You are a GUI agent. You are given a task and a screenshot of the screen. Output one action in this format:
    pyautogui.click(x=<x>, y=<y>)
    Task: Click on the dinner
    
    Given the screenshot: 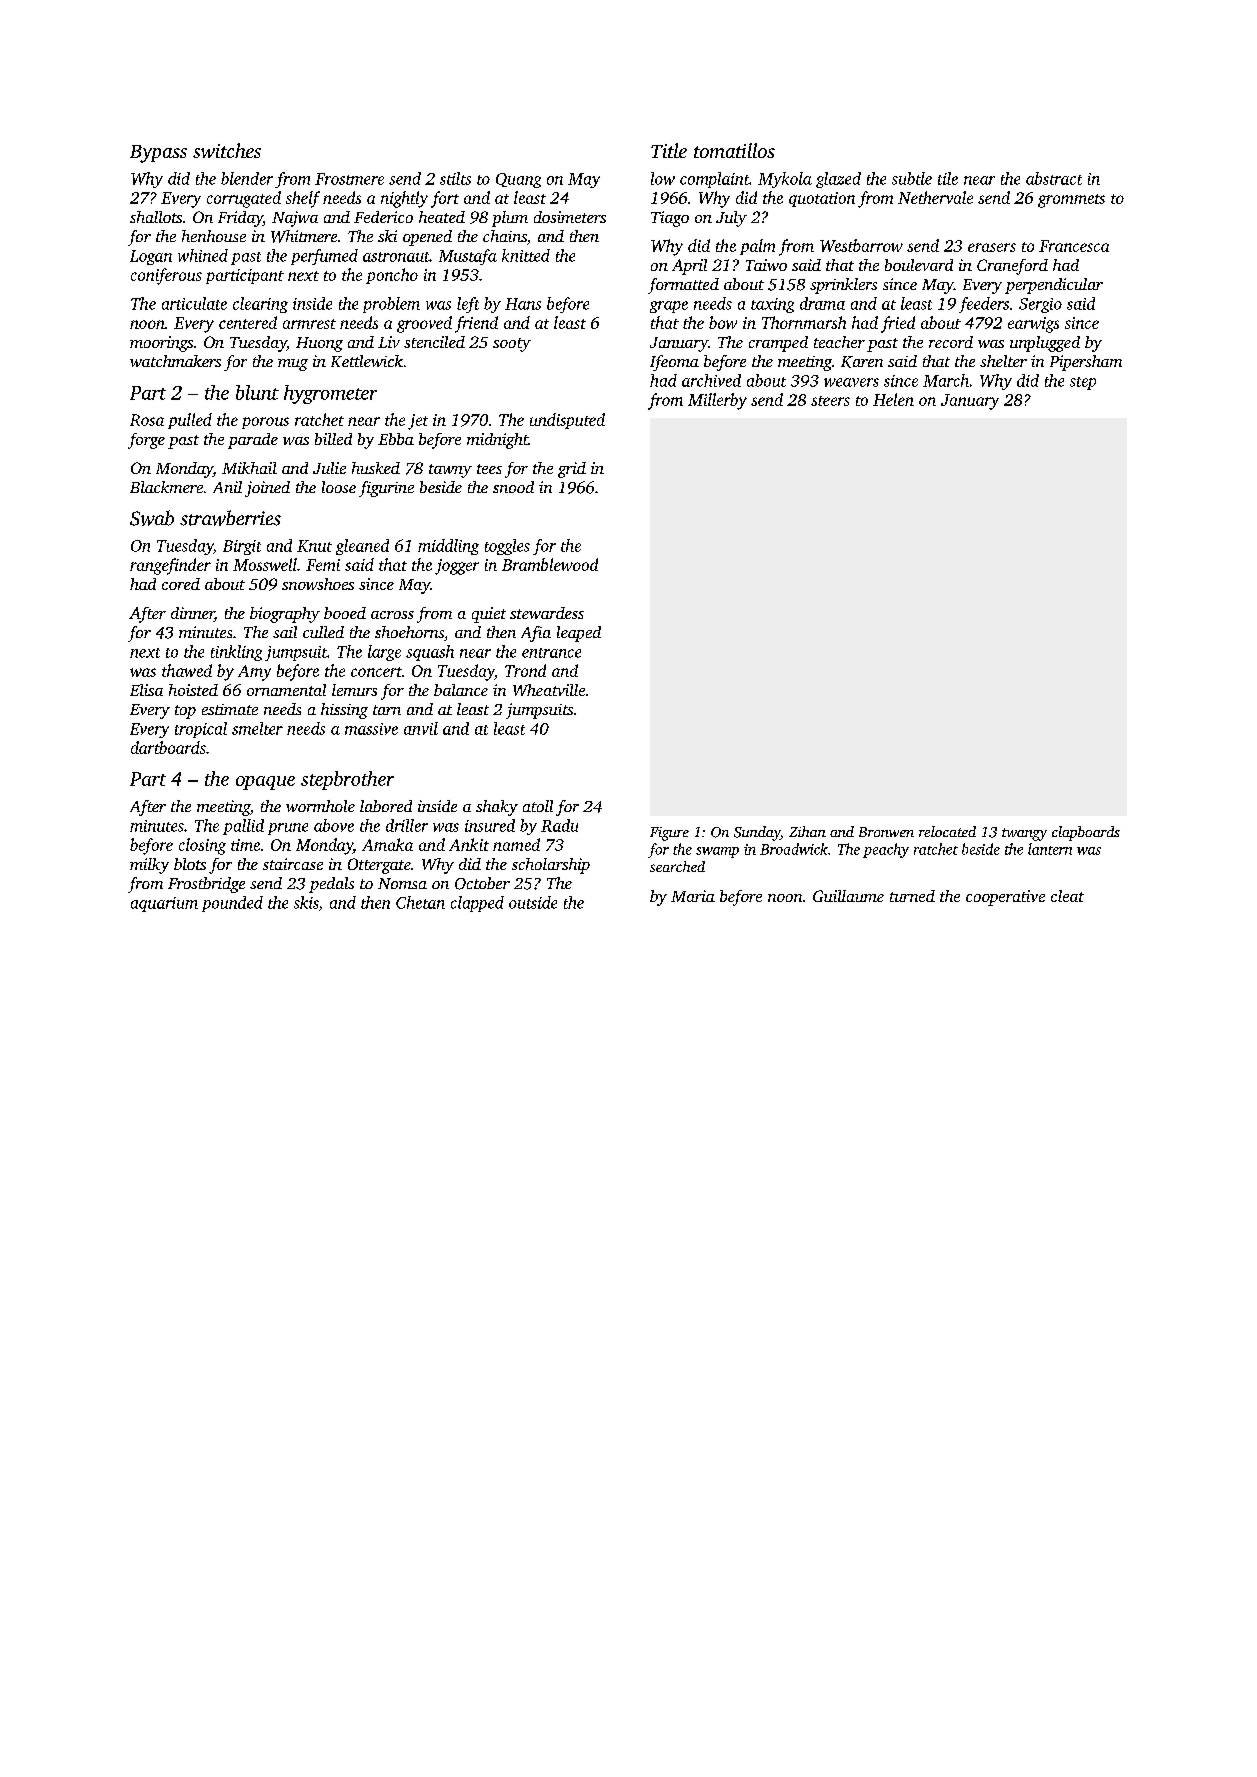 What is the action you would take?
    pyautogui.click(x=192, y=614)
